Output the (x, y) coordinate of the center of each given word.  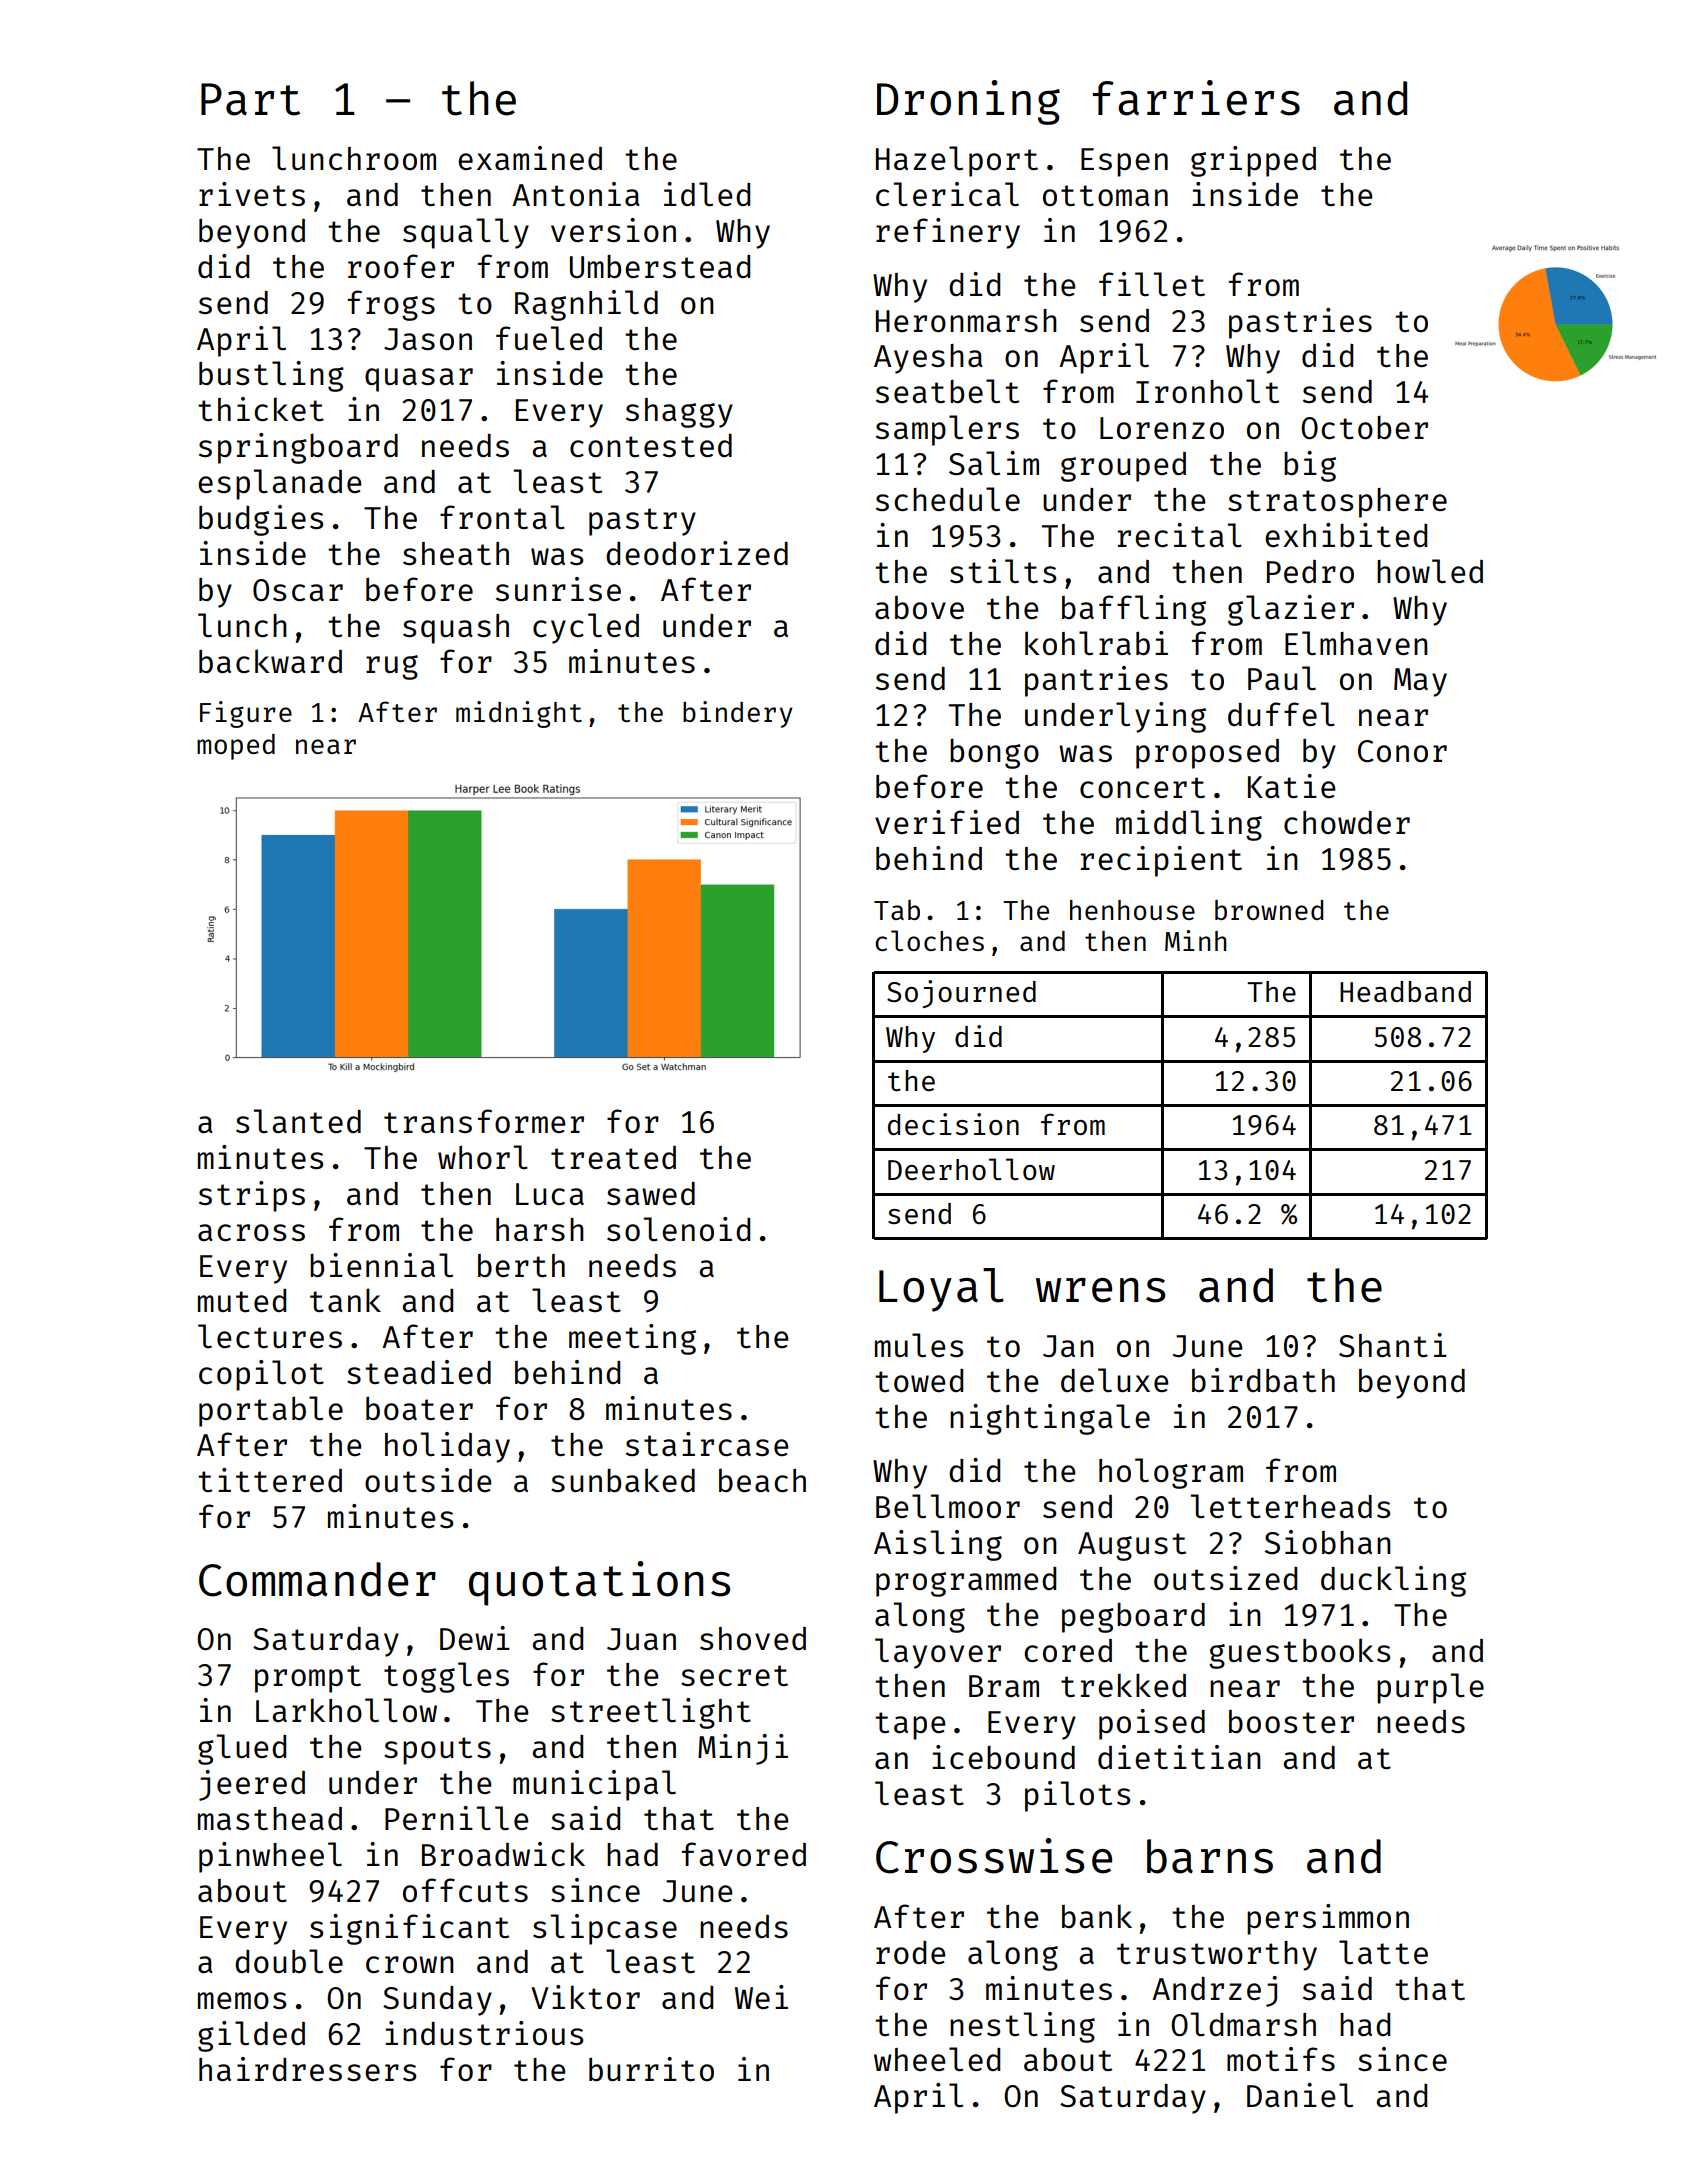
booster (1291, 1721)
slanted (298, 1121)
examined (530, 158)
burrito (651, 2069)
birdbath (1263, 1380)
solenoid (678, 1229)
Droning (968, 102)
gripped (1253, 161)
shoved (753, 1638)
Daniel (1300, 2095)
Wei (761, 1997)
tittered (270, 1480)
